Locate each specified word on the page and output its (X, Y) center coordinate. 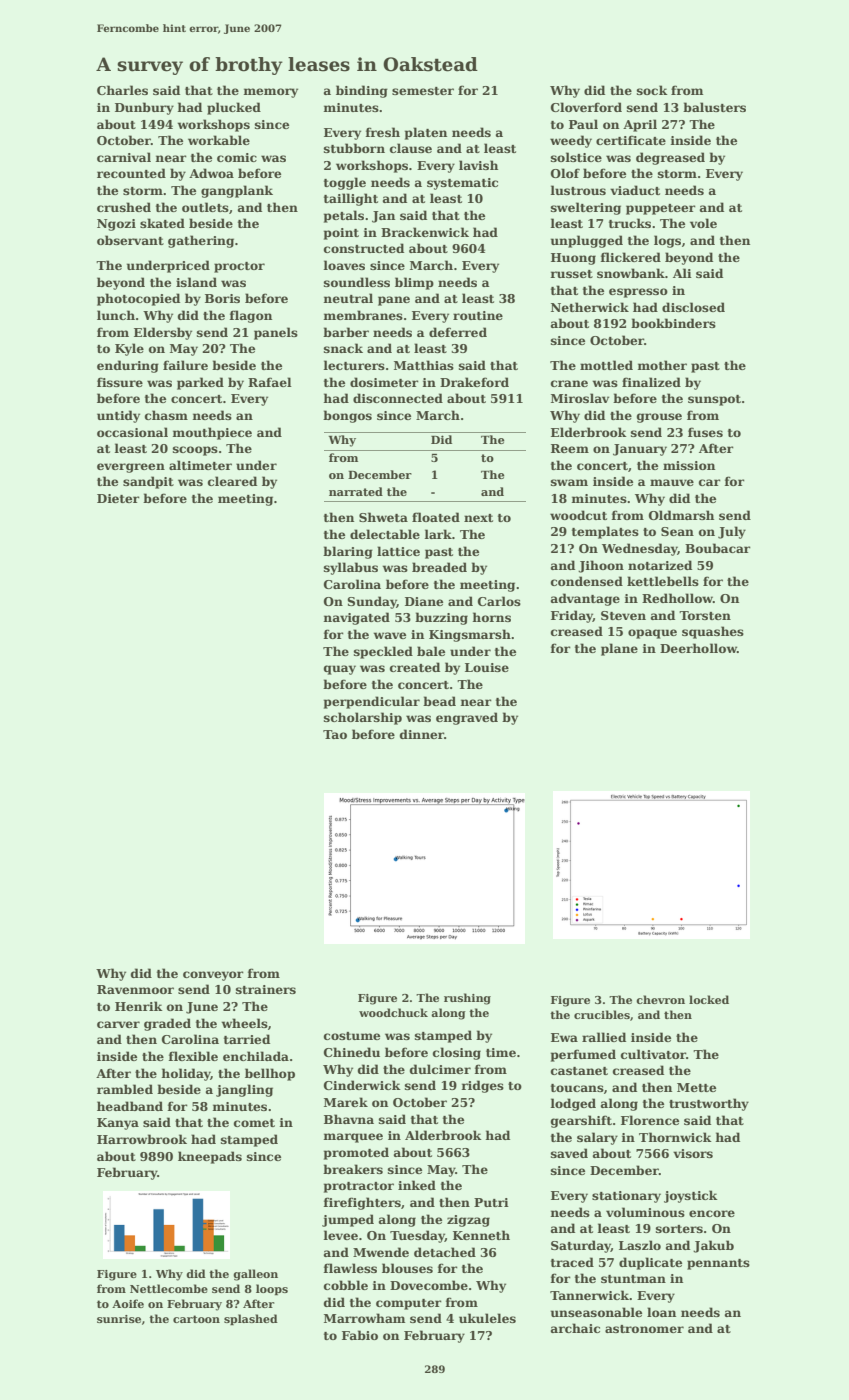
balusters (714, 107)
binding (362, 91)
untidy (118, 416)
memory (270, 93)
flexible (193, 1056)
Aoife (128, 1303)
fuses (705, 432)
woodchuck (393, 1012)
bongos (347, 416)
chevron (660, 999)
